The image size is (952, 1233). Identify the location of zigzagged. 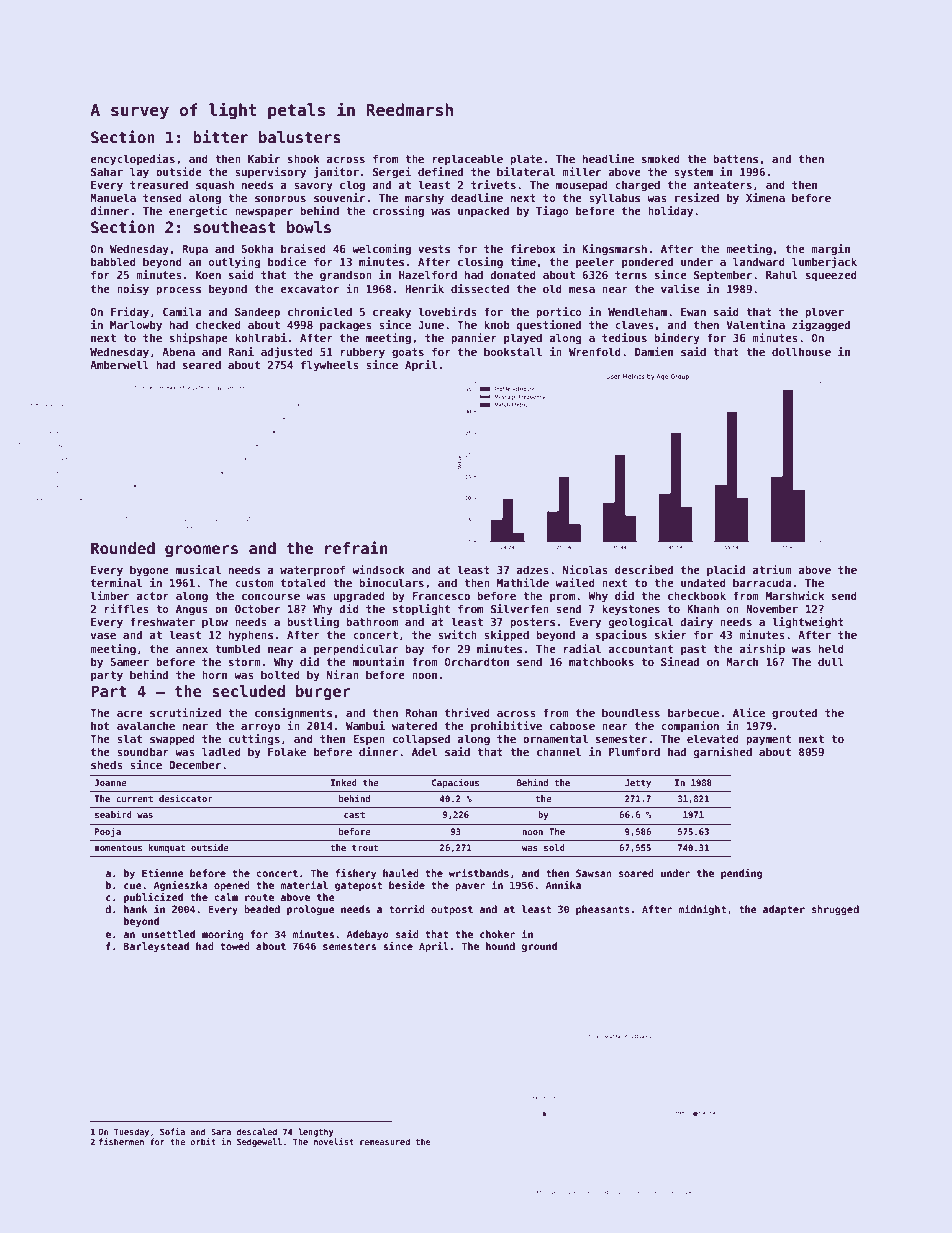
(821, 325).
